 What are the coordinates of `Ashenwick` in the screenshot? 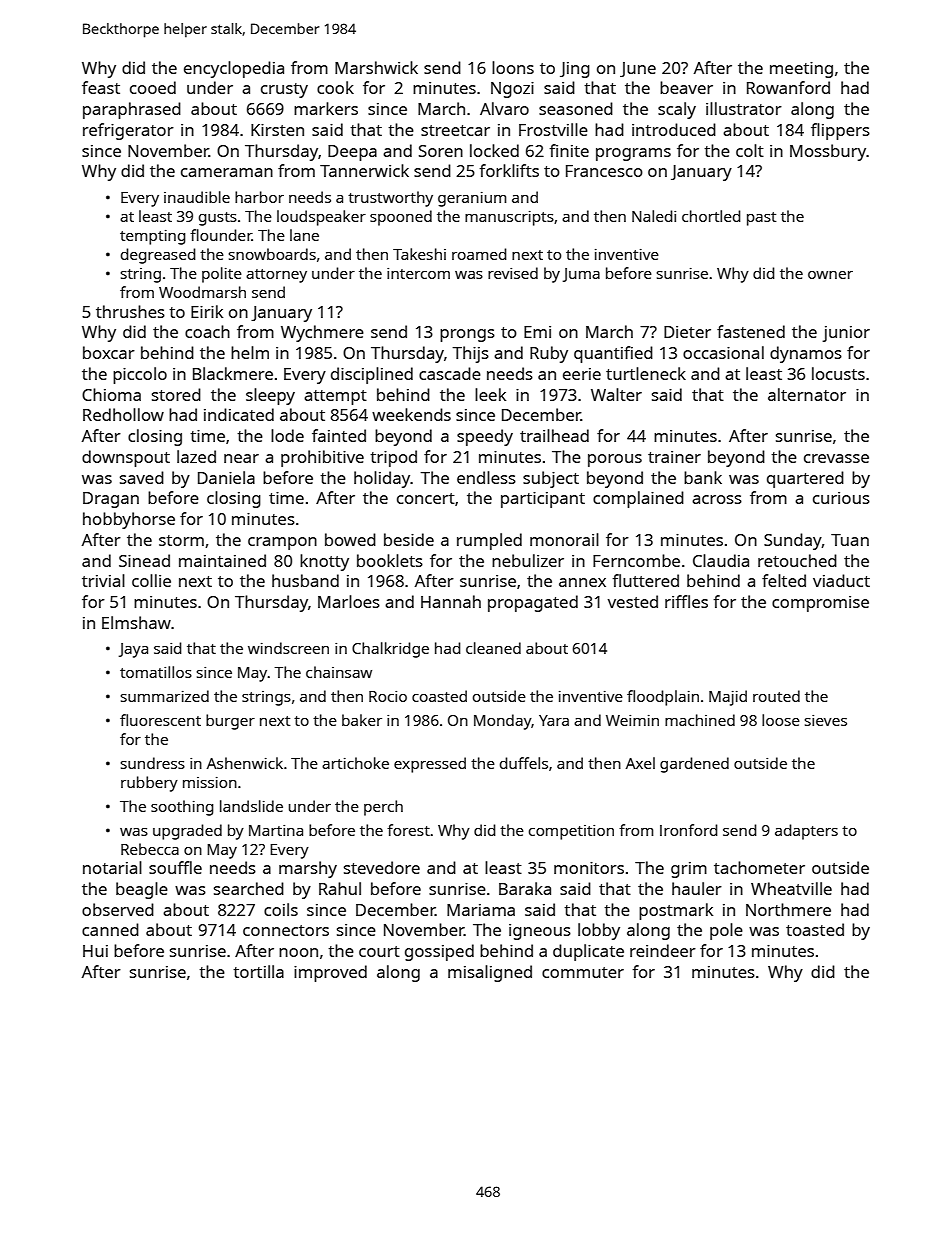 It's located at (245, 763).
